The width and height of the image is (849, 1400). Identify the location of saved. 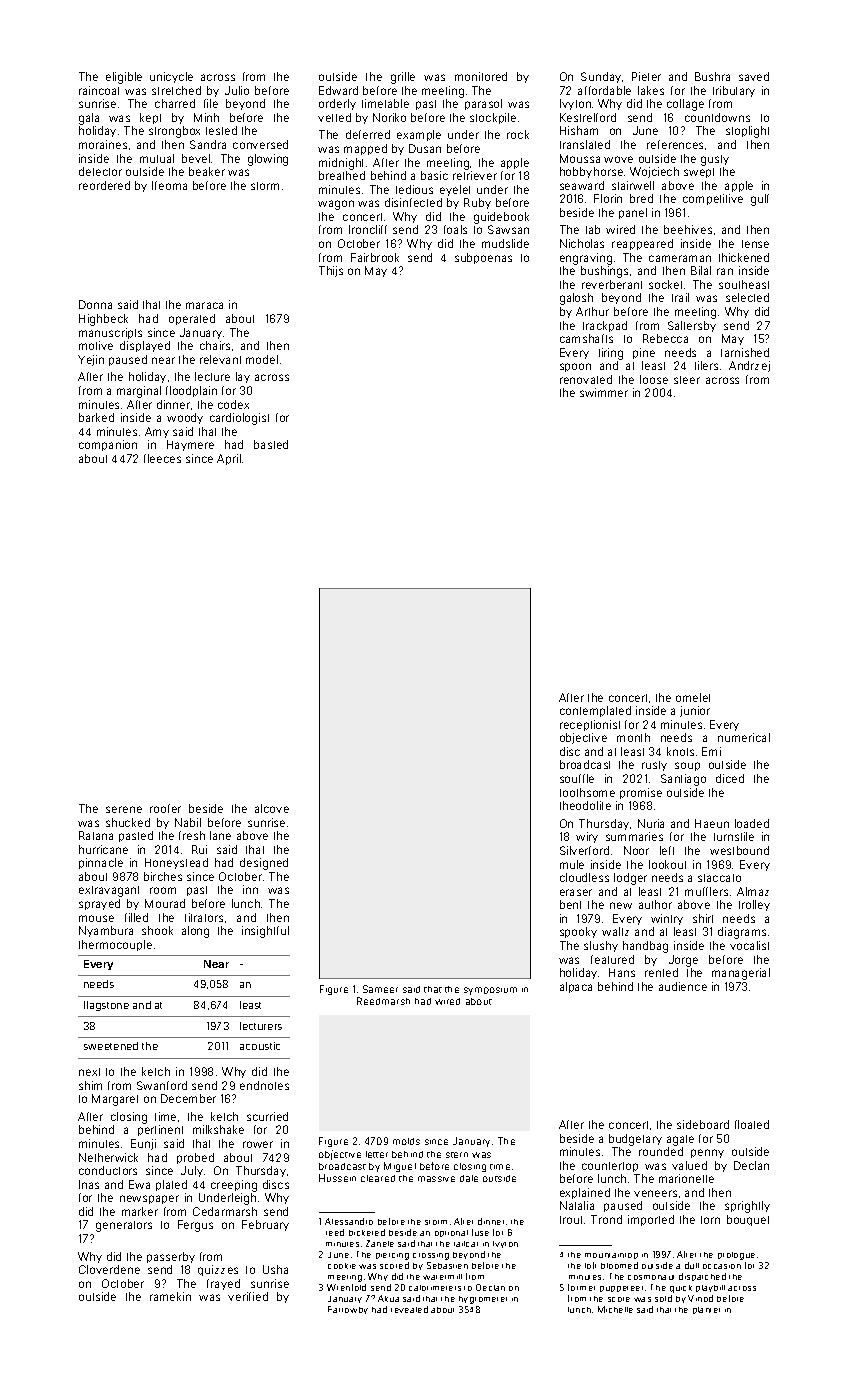
(754, 76).
